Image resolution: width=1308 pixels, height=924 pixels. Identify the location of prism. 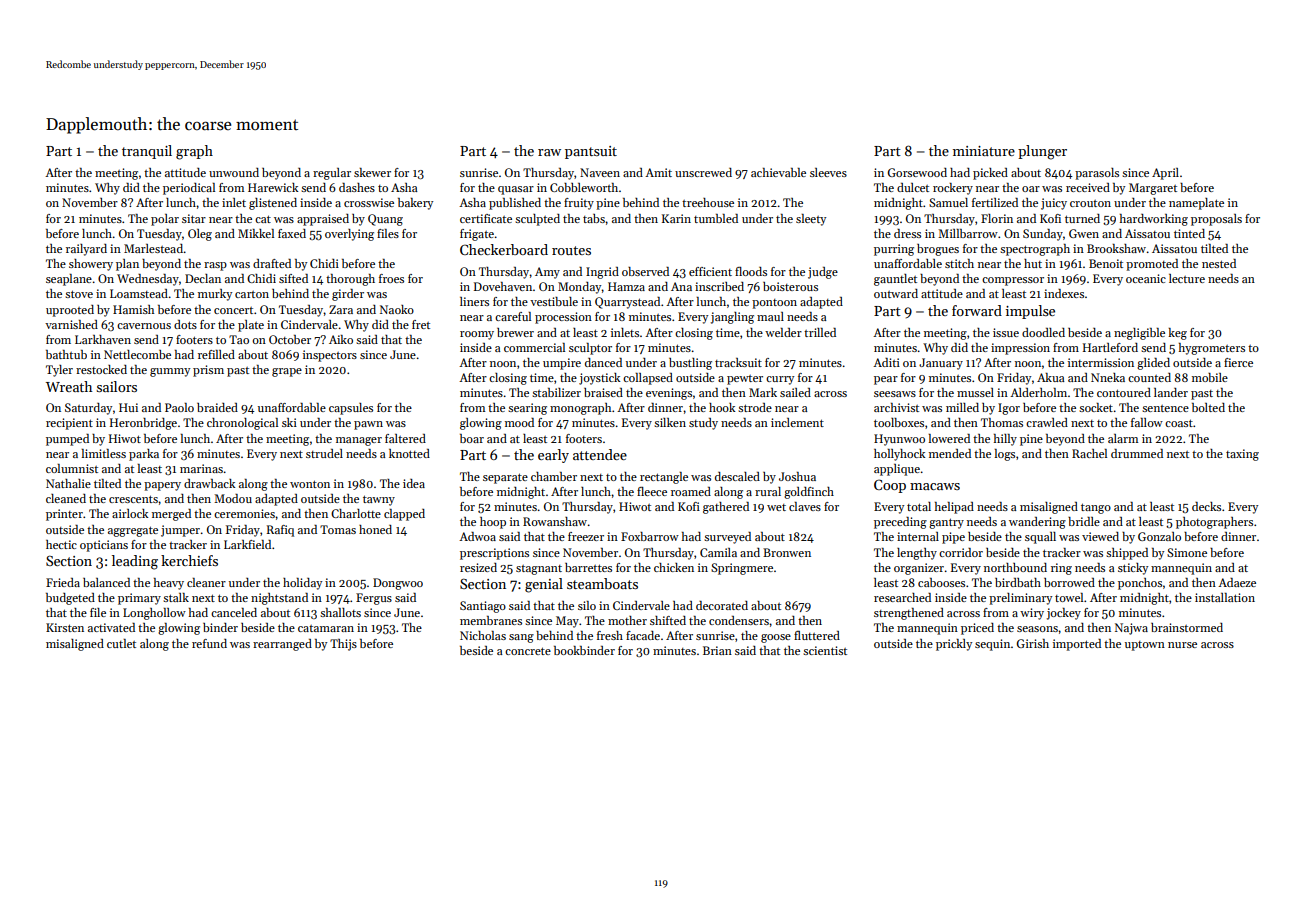
(208, 371).
